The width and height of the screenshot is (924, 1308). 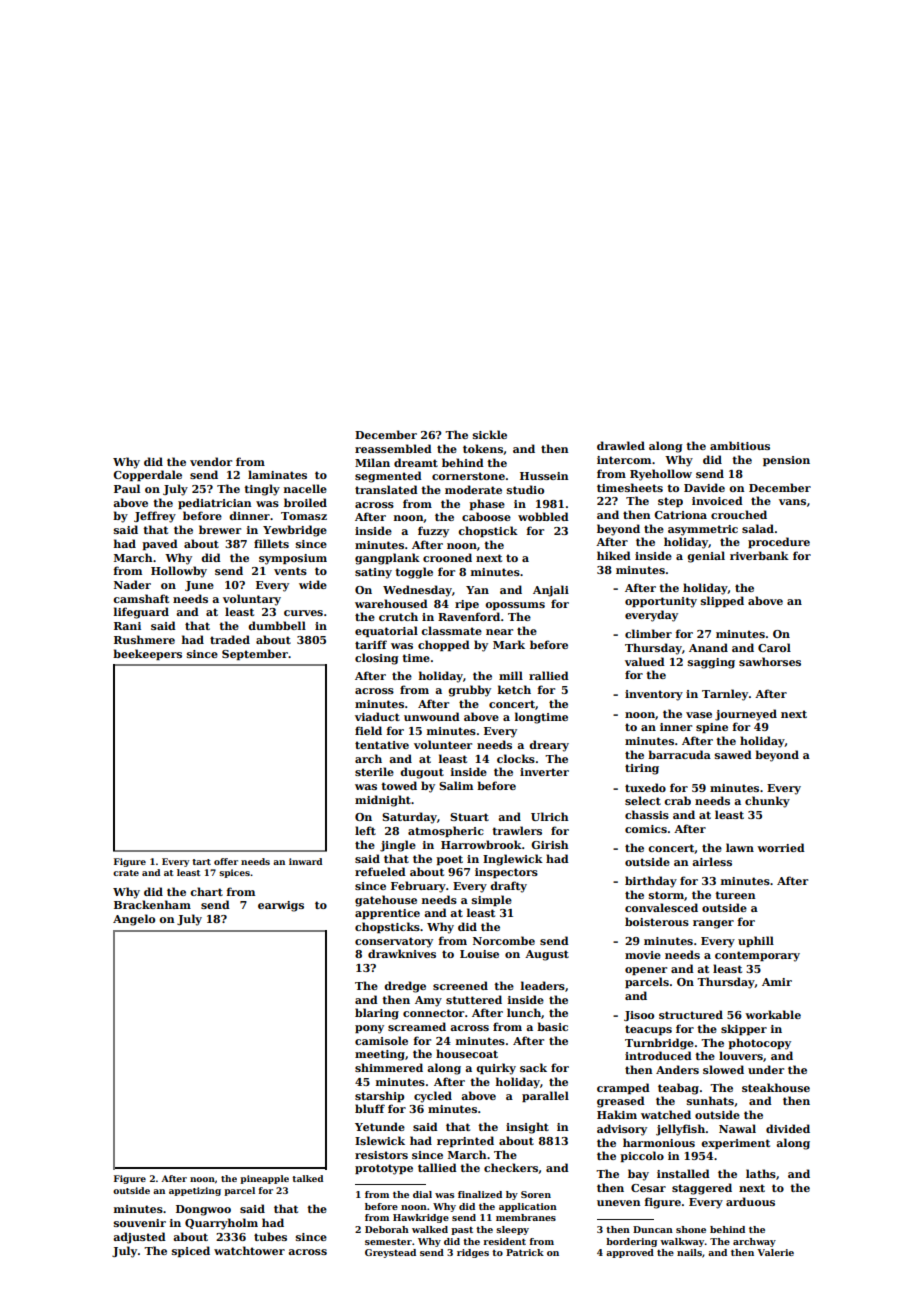 What do you see at coordinates (717, 500) in the screenshot?
I see `invoiced` at bounding box center [717, 500].
